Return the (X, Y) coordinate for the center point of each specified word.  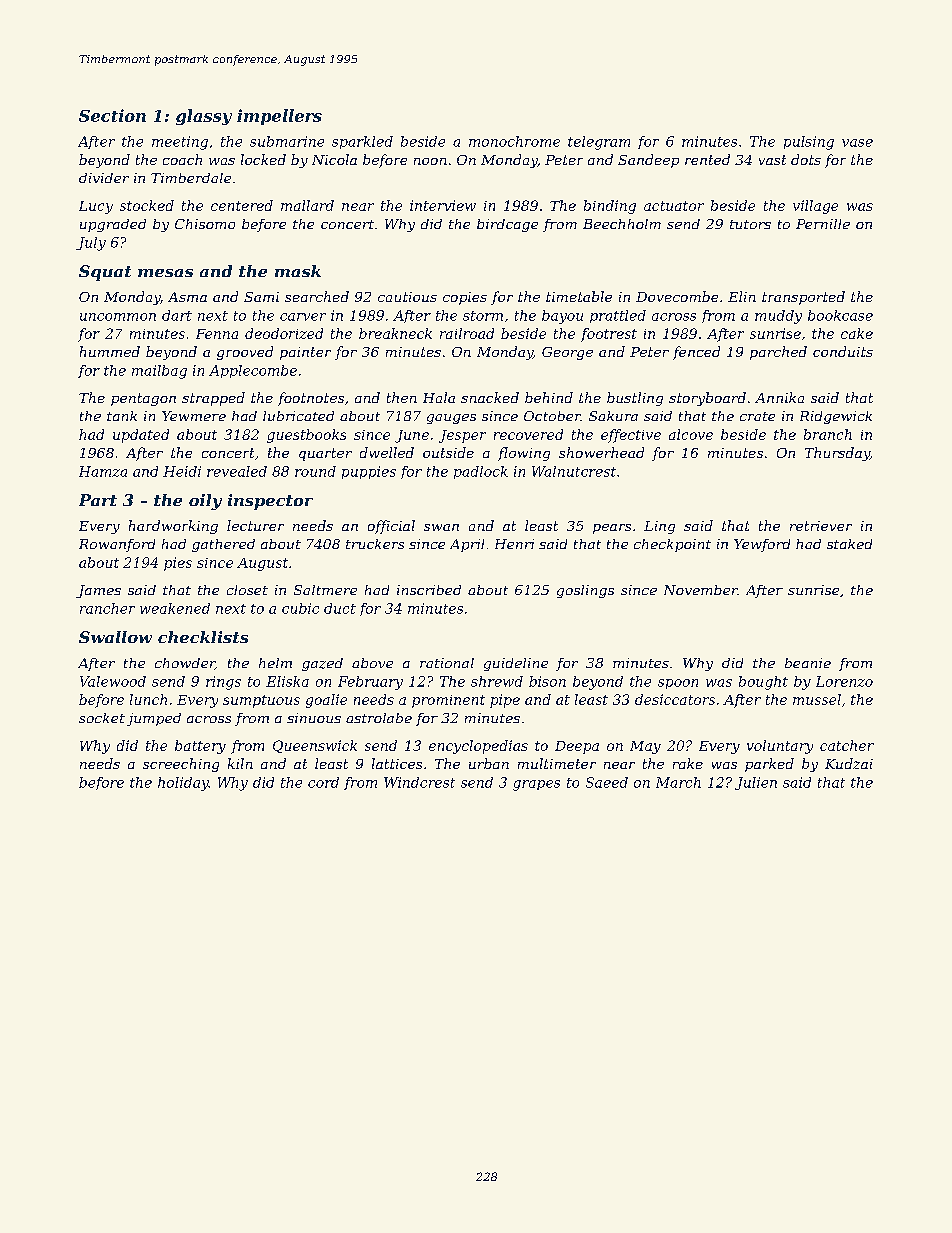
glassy (204, 117)
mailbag (159, 372)
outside (448, 452)
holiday (183, 784)
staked (849, 544)
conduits (843, 351)
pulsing (809, 143)
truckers (375, 544)
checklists (203, 637)
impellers (279, 117)
